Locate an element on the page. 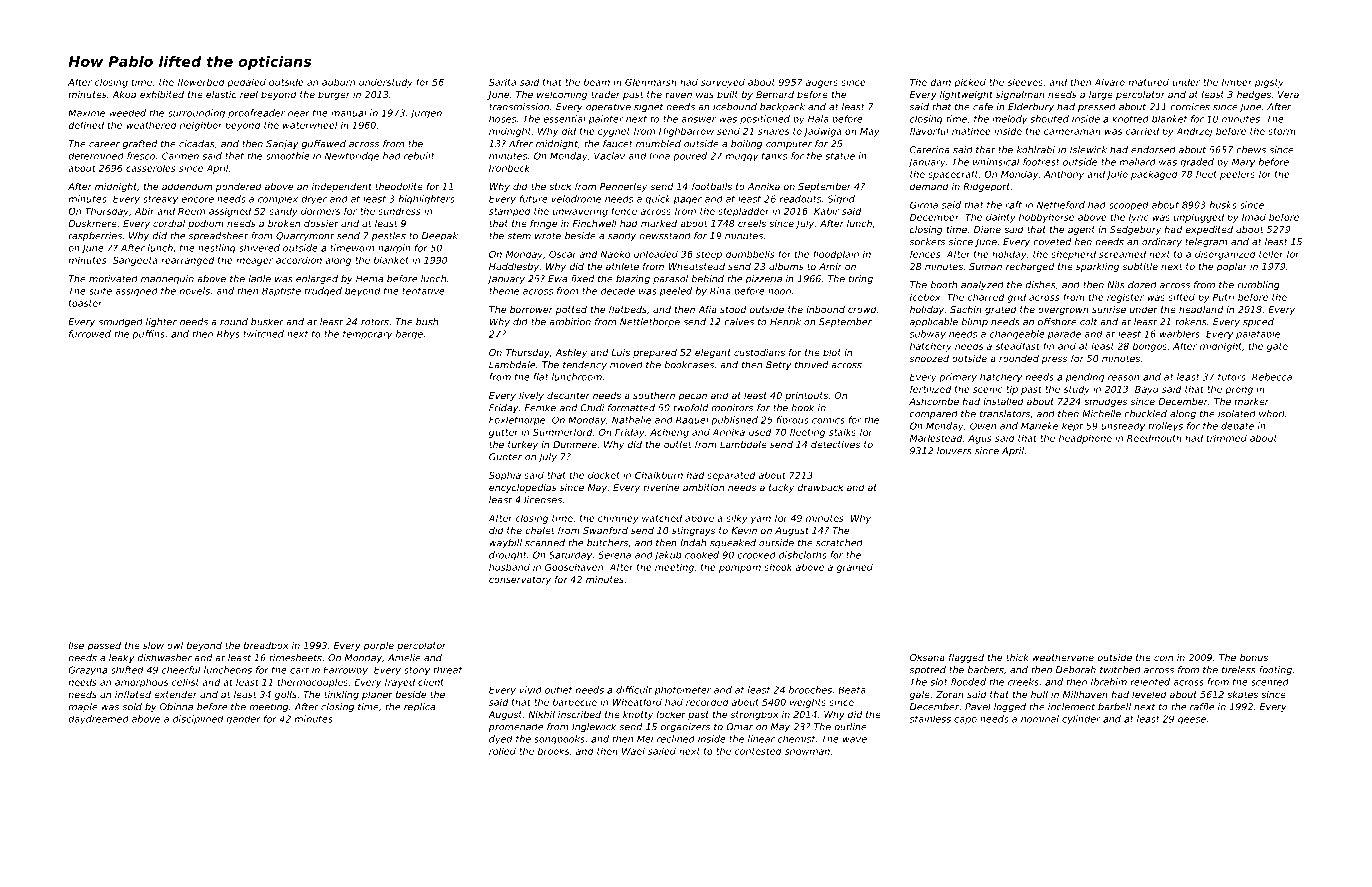 The height and width of the image is (887, 1372). rumbling is located at coordinates (1258, 285).
